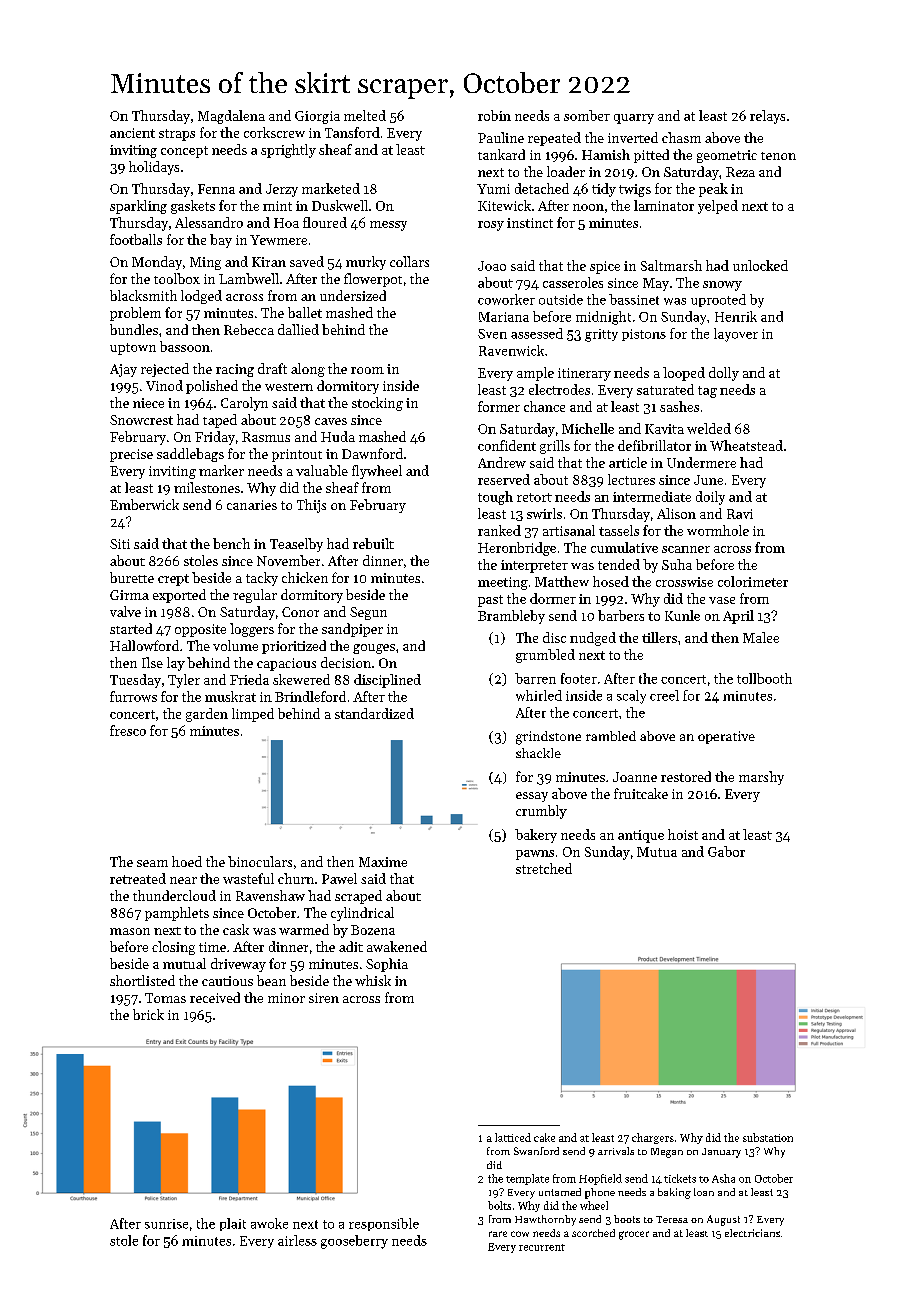 This document has height=1316, width=908. What do you see at coordinates (166, 1224) in the document?
I see `sunrise` at bounding box center [166, 1224].
